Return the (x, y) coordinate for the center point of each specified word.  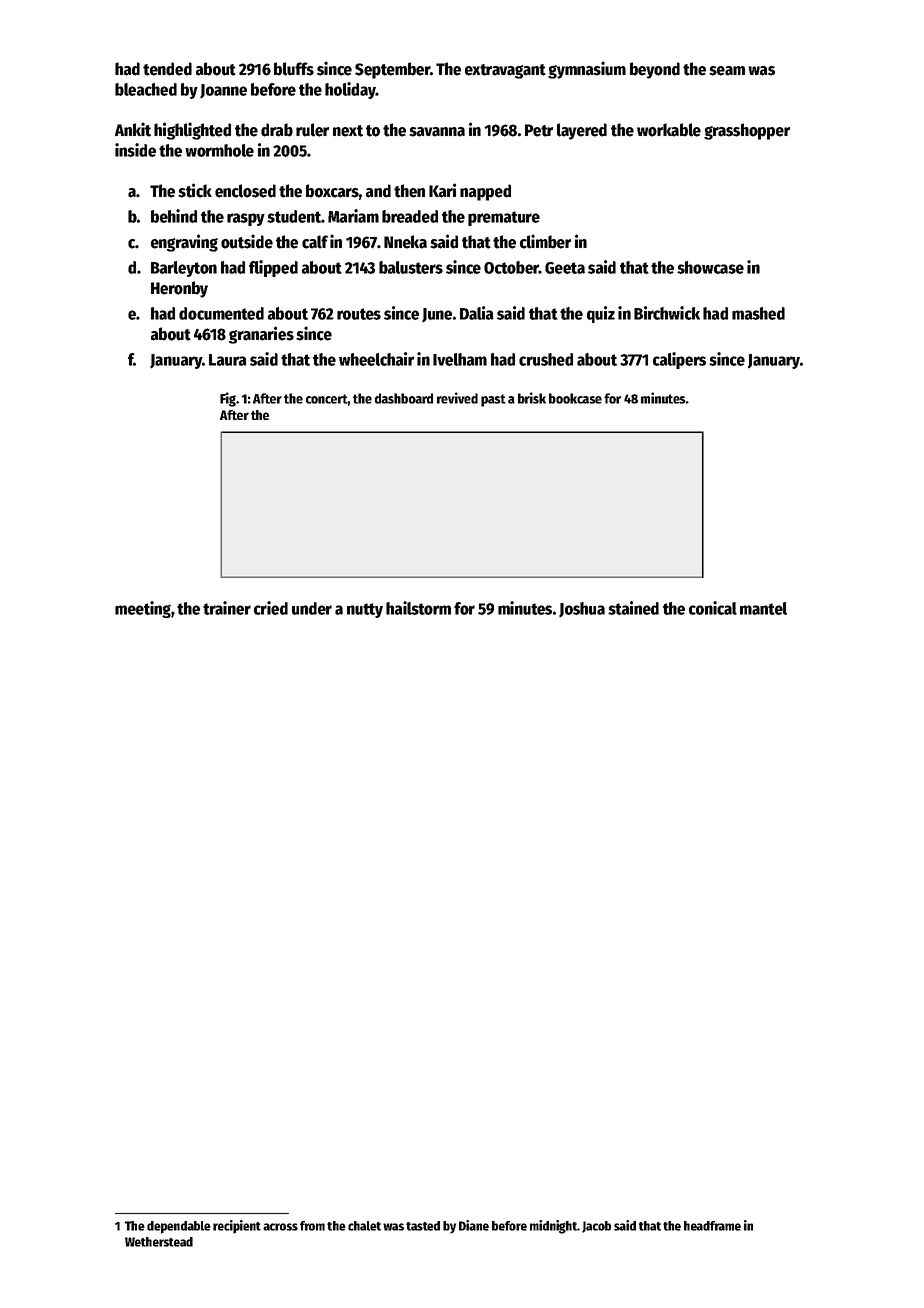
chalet (364, 1226)
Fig (228, 399)
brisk (532, 398)
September (392, 70)
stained (633, 608)
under (312, 608)
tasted (423, 1226)
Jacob (596, 1227)
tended (167, 69)
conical (713, 608)
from (312, 1226)
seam (727, 71)
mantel (763, 608)
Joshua (582, 610)
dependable (179, 1227)
